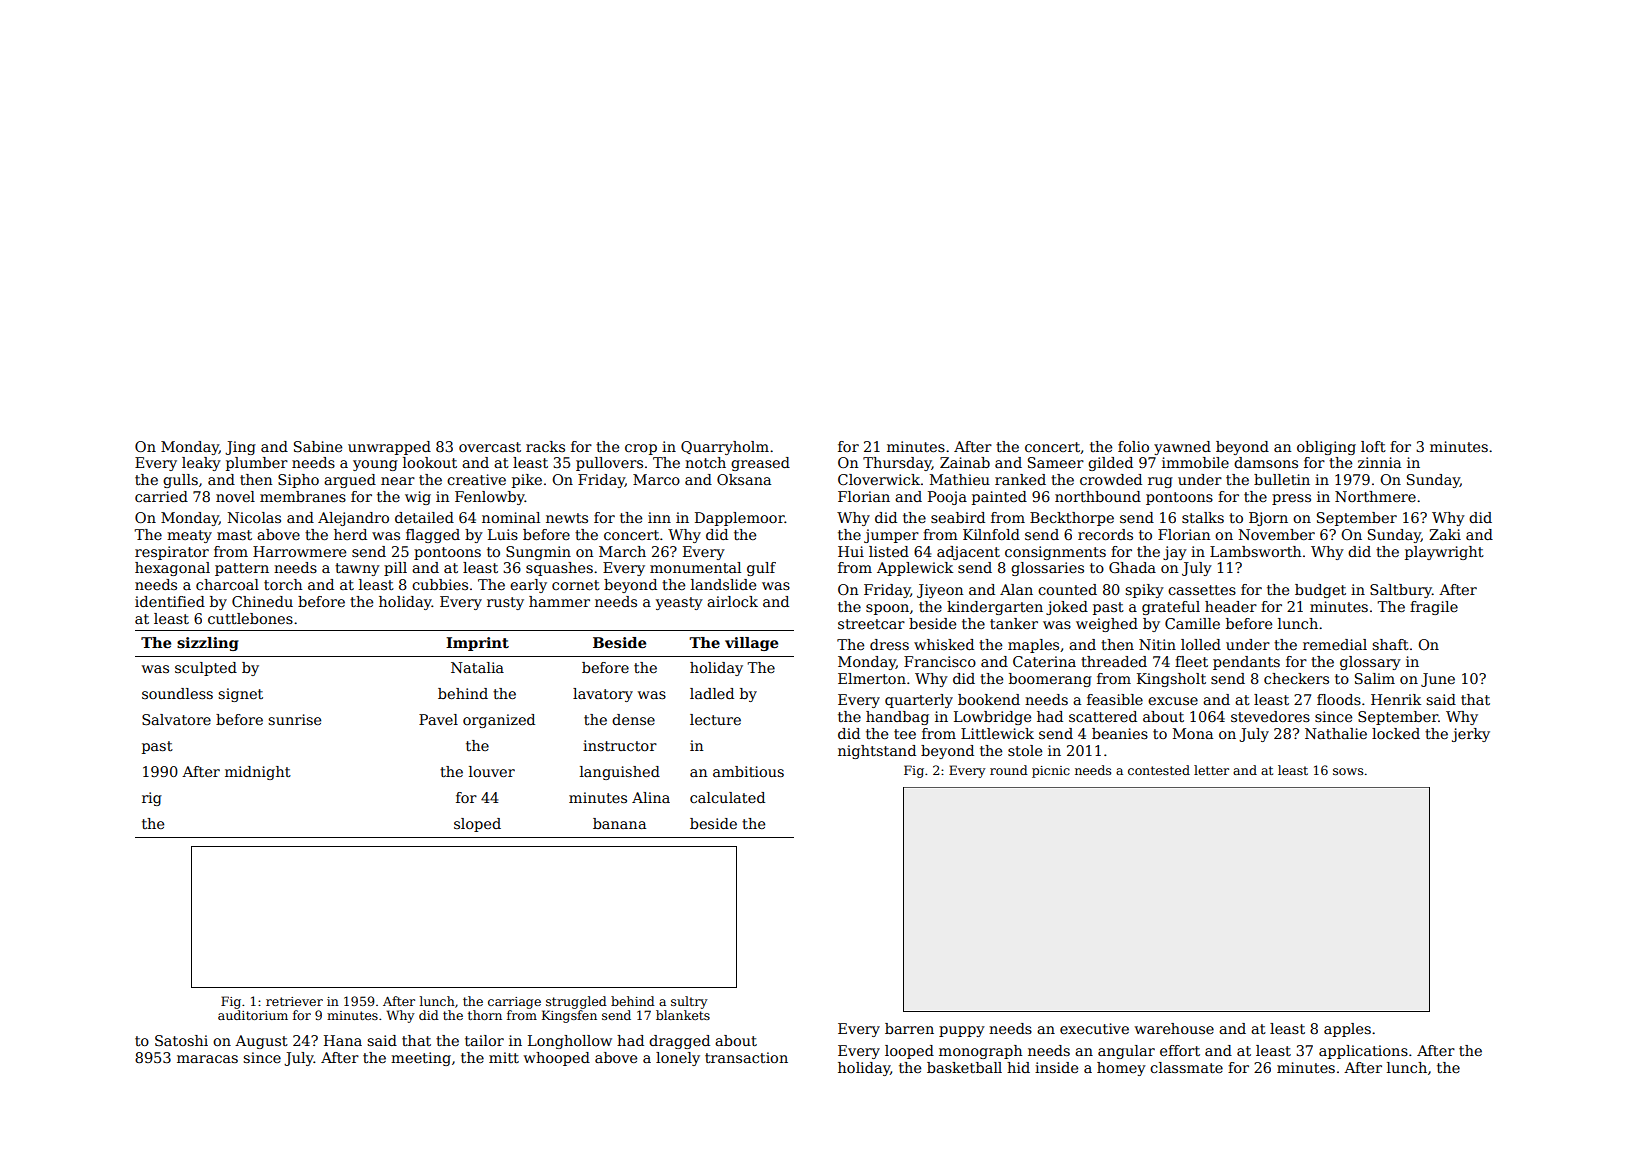 The image size is (1631, 1153). Describe the element at coordinates (619, 823) in the screenshot. I see `banana` at that location.
